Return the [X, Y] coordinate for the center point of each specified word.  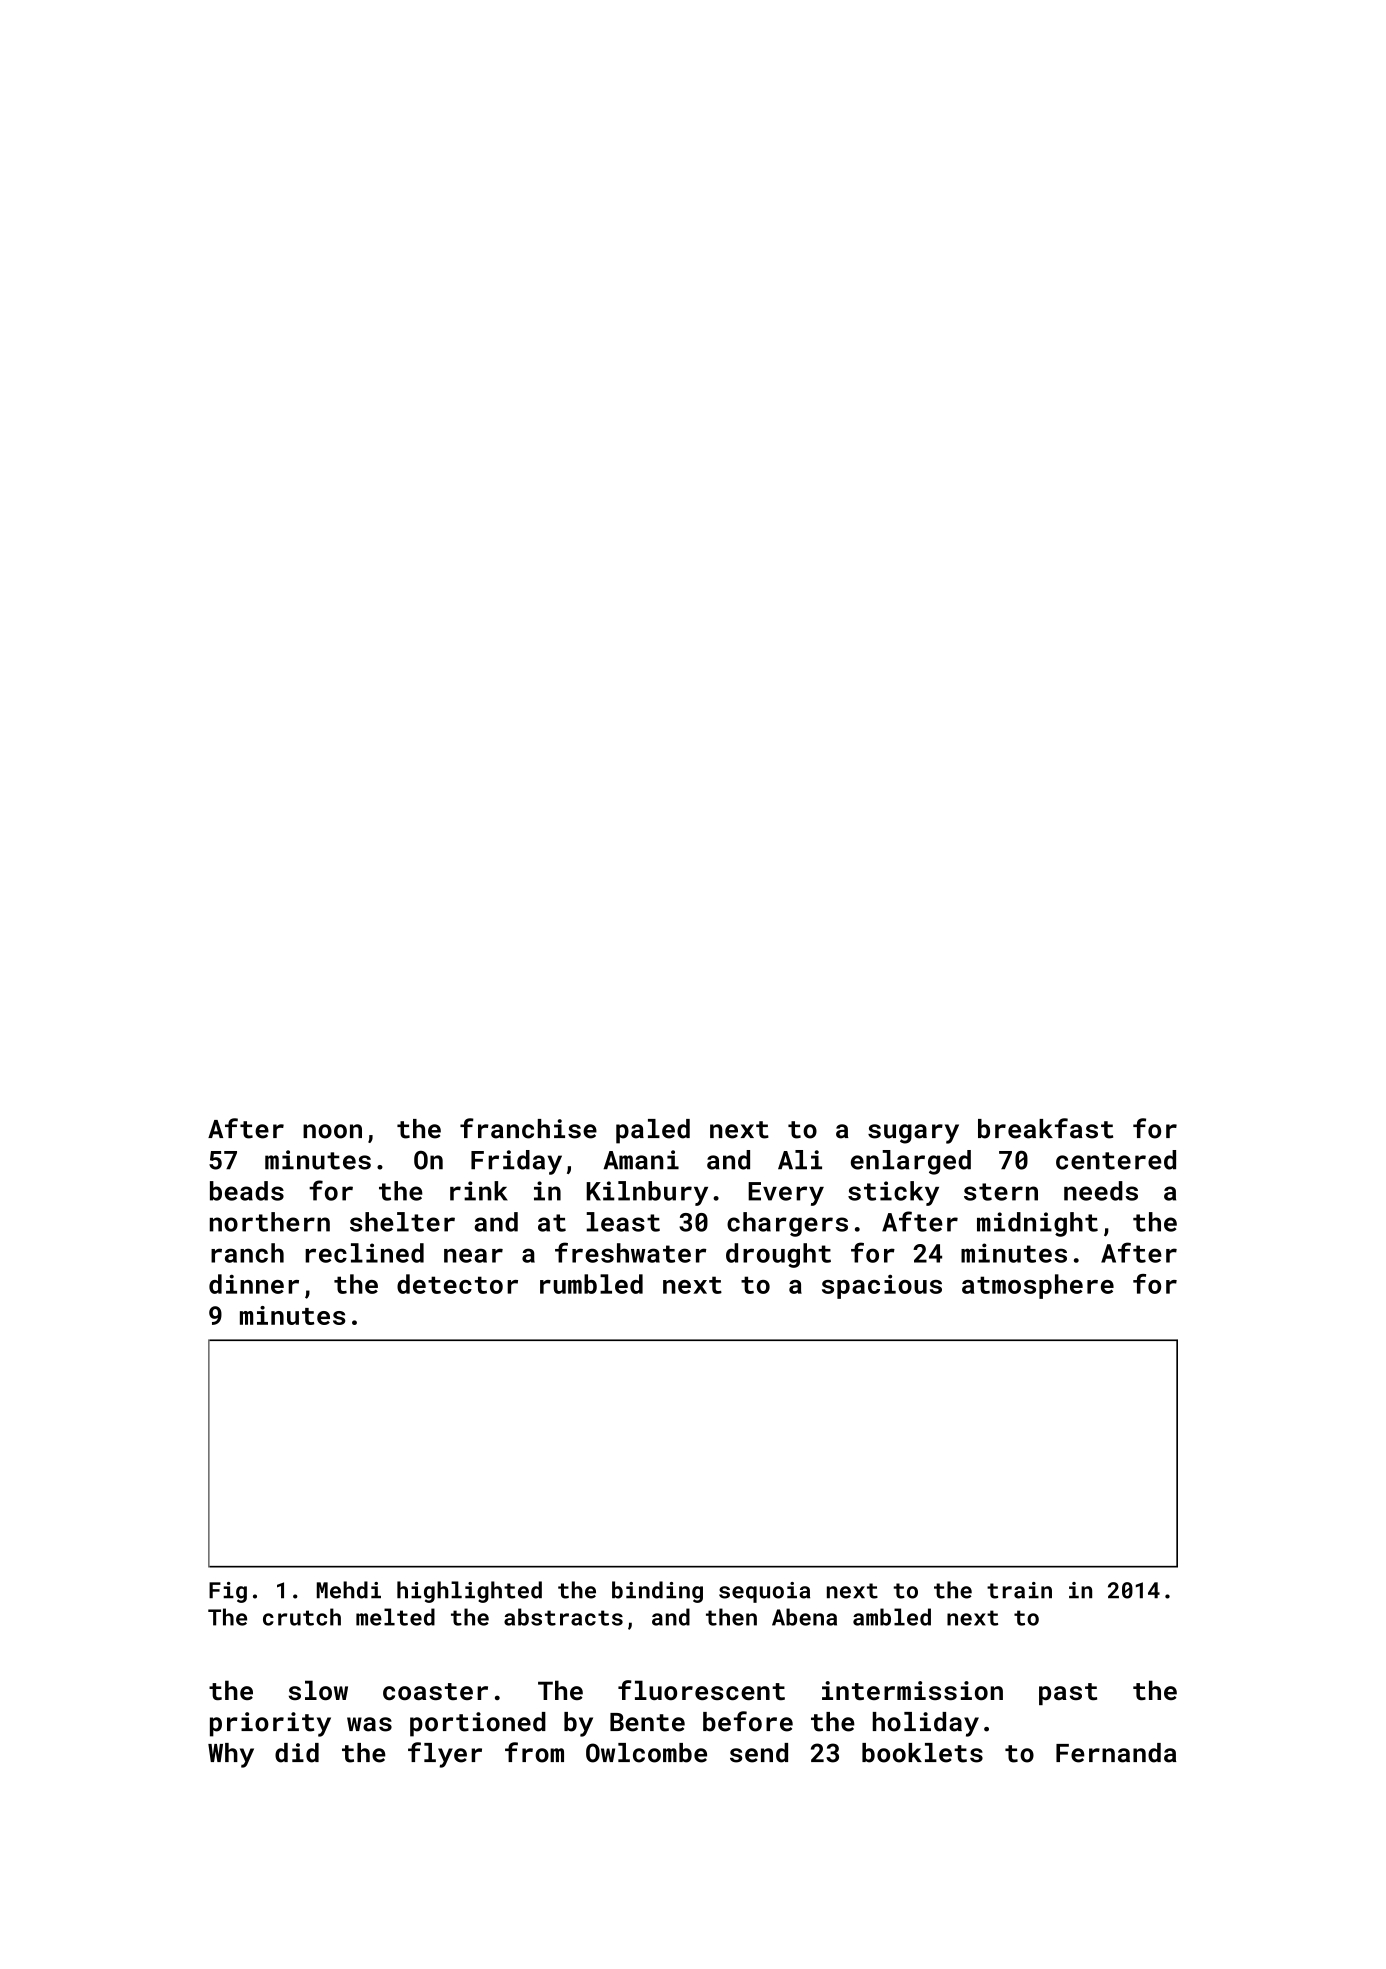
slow [318, 1690]
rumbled [591, 1284]
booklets [922, 1753]
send [759, 1753]
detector [457, 1284]
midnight [1037, 1224]
